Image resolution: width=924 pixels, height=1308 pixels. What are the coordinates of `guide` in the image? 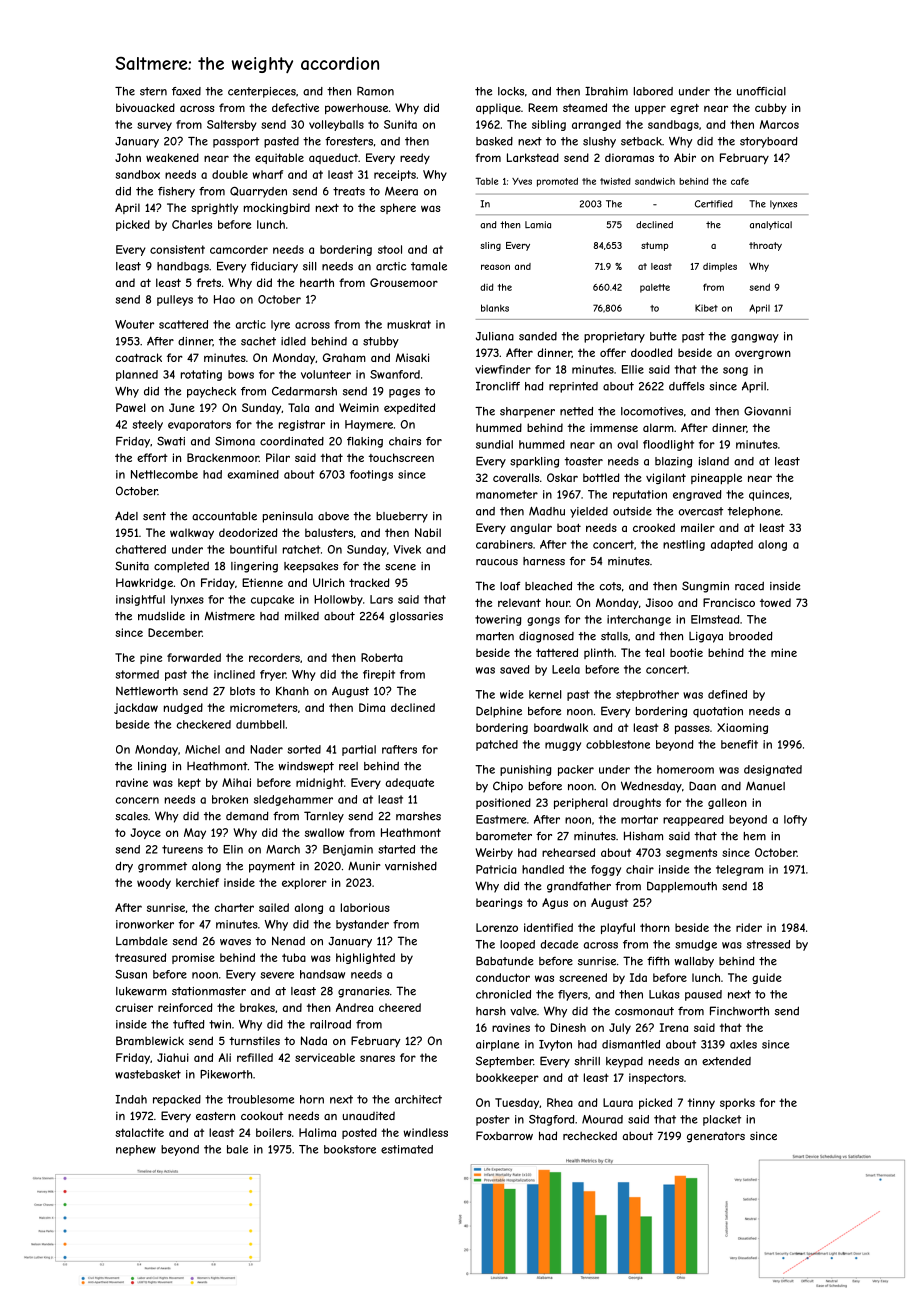 It's located at (767, 978).
